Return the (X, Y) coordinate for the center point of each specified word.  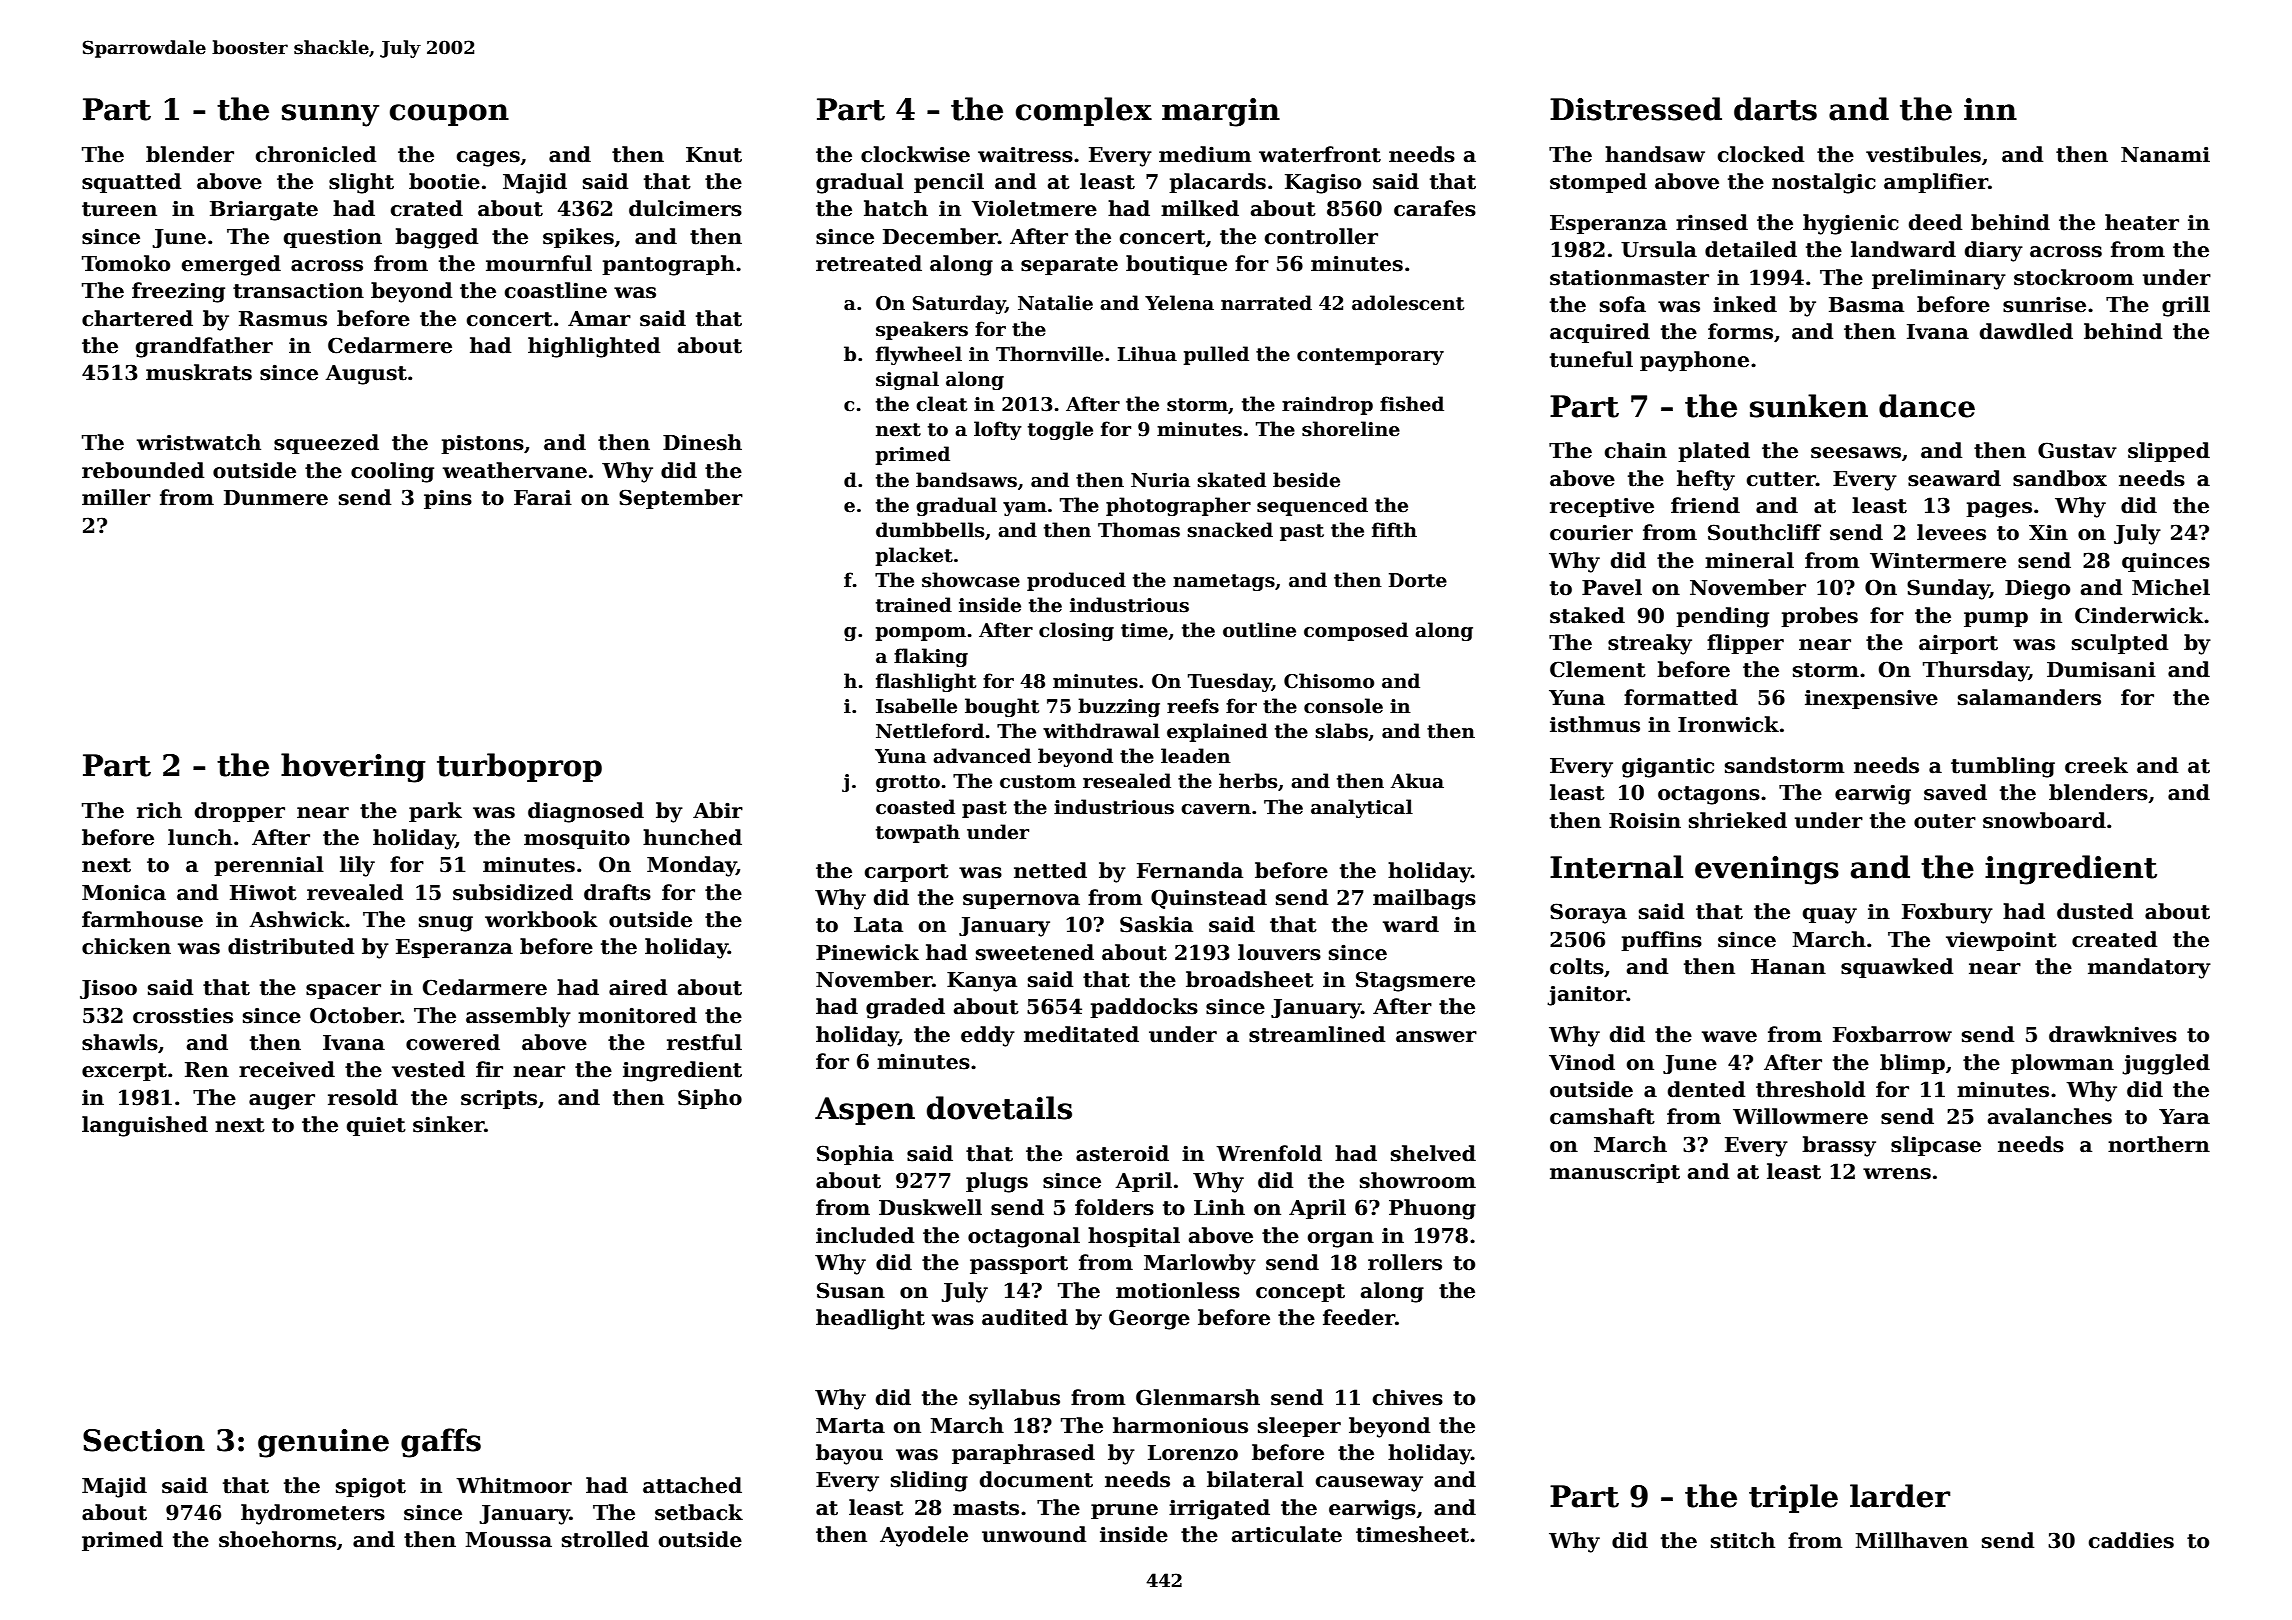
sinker (448, 1124)
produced (1076, 581)
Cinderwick (2139, 615)
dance (1927, 406)
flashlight (926, 682)
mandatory (2149, 968)
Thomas (1139, 530)
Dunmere (276, 498)
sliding (929, 1481)
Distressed (1636, 109)
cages (488, 159)
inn (1990, 109)
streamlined (1317, 1034)
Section (144, 1440)
